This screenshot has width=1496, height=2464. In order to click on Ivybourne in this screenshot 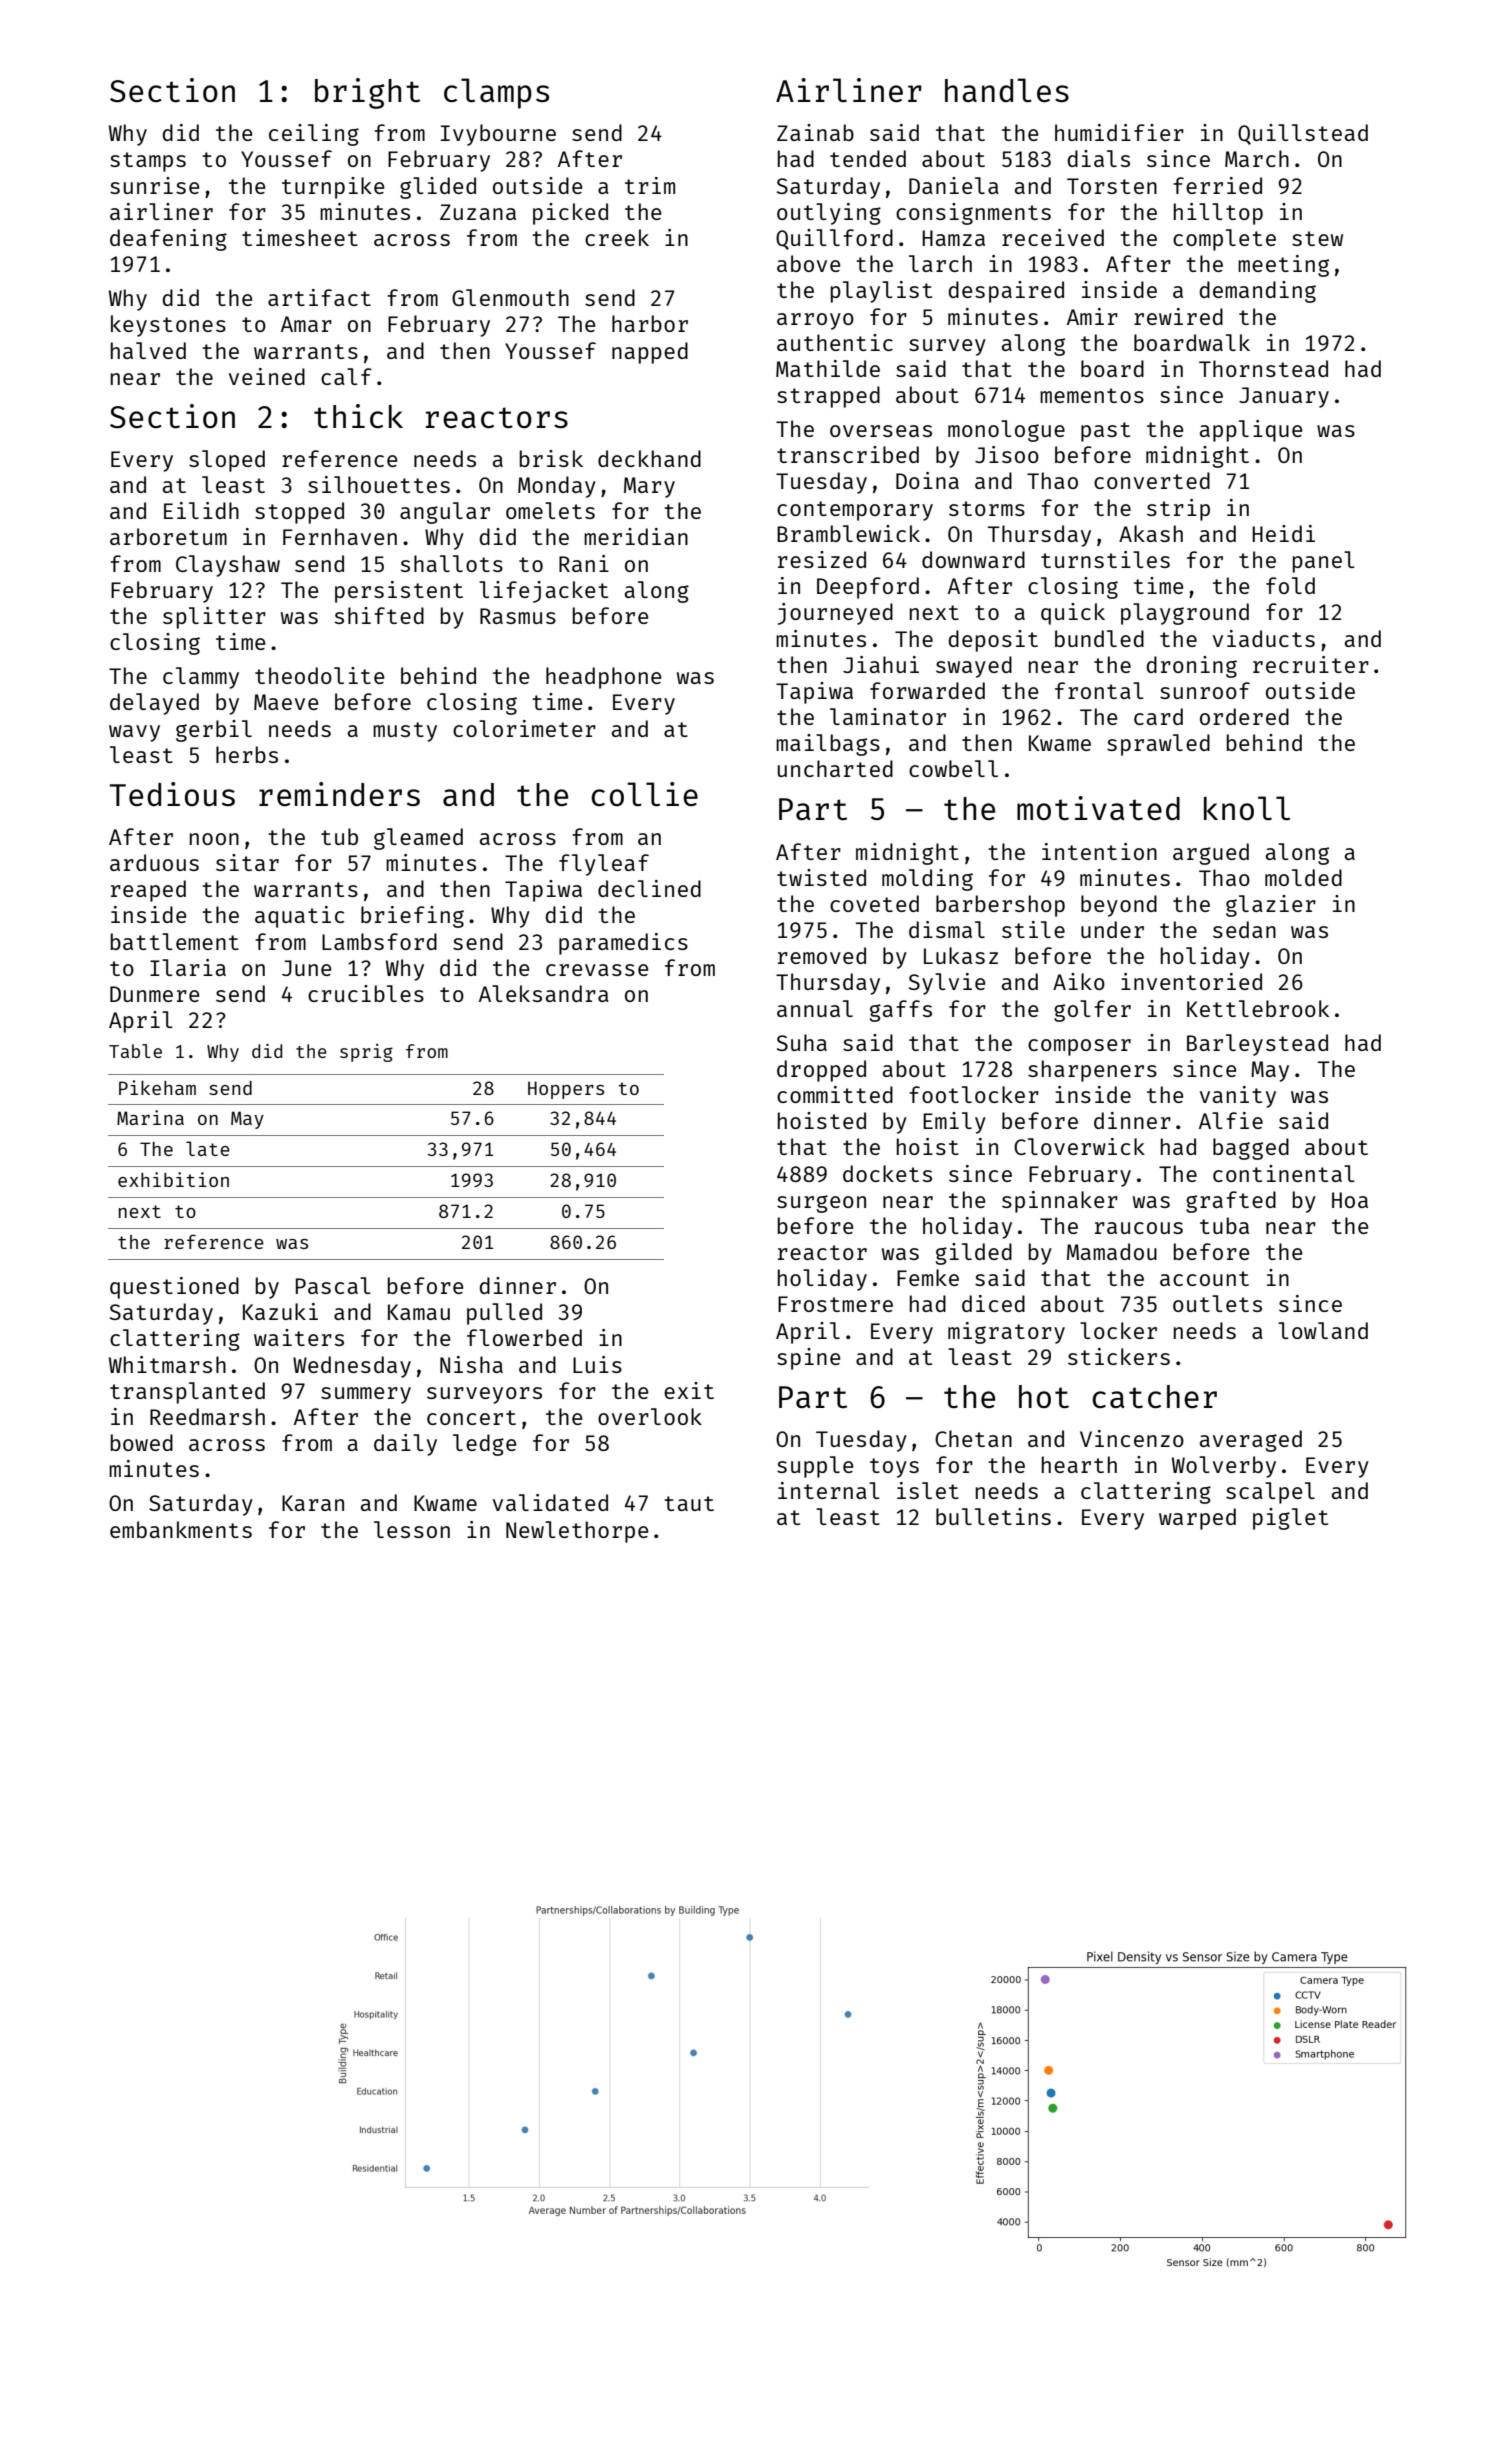, I will do `click(498, 135)`.
